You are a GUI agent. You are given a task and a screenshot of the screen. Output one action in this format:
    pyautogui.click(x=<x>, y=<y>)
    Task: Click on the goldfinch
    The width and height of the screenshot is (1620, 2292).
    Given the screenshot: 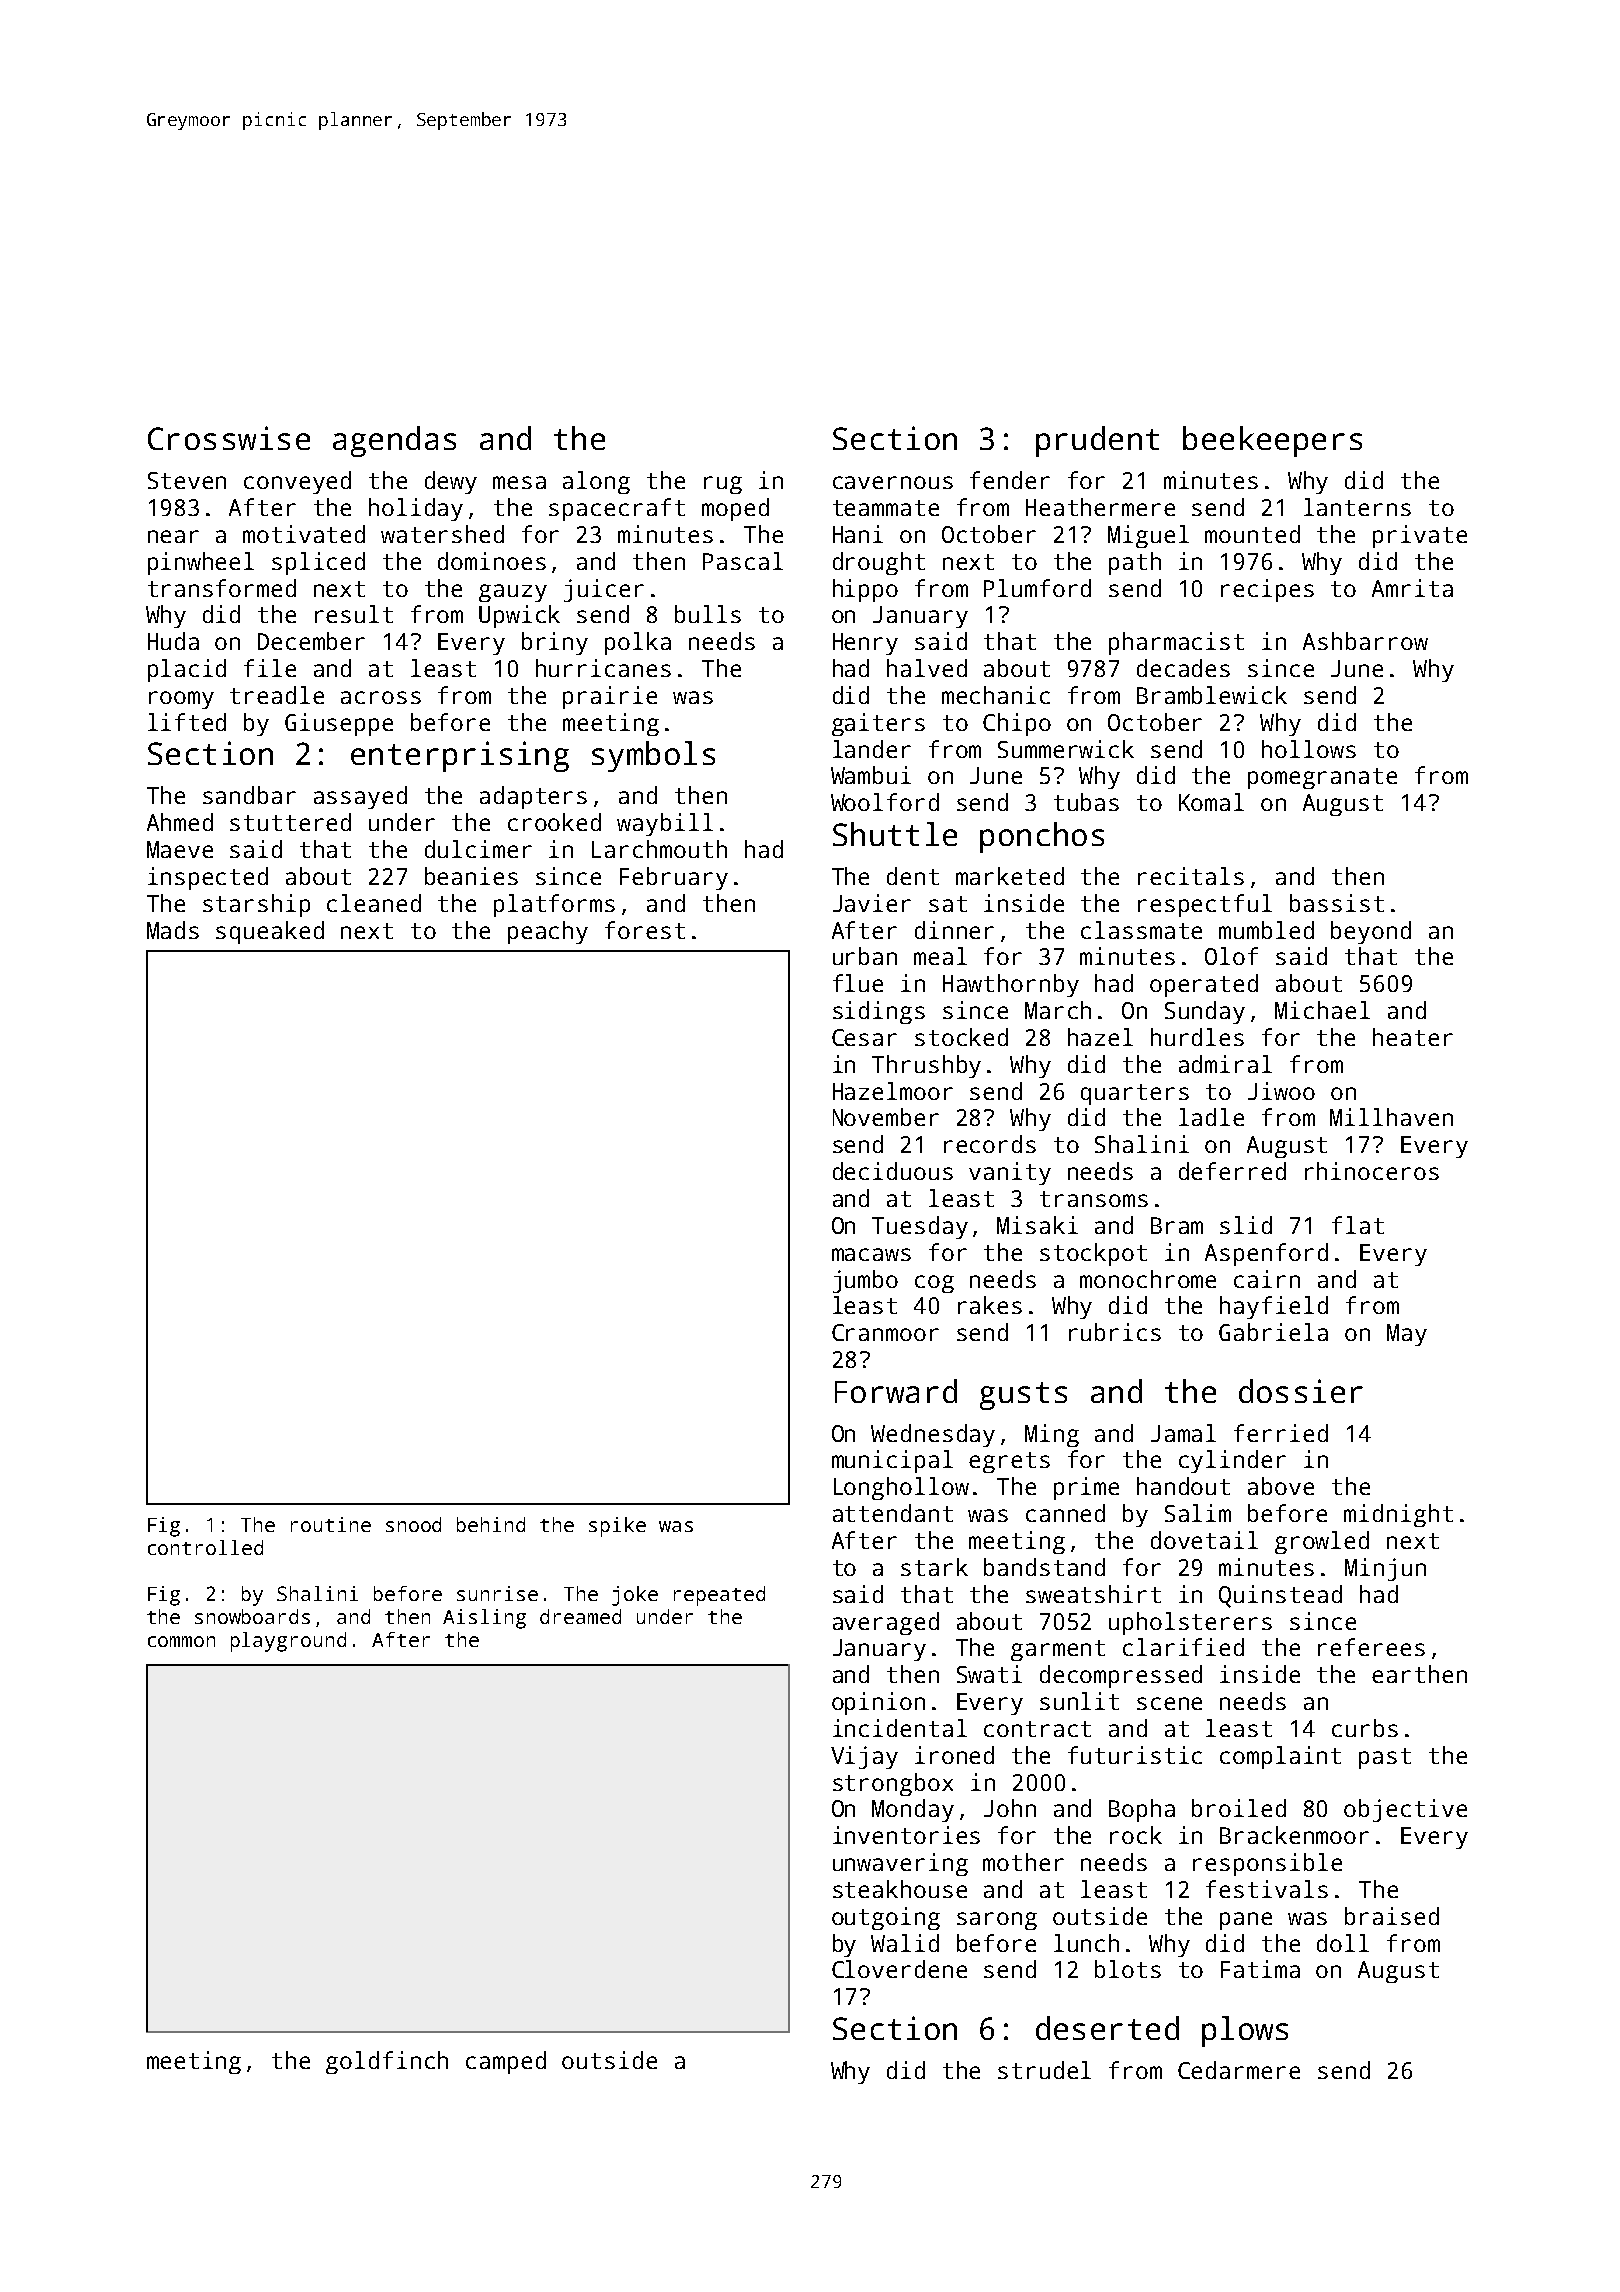 What is the action you would take?
    pyautogui.click(x=387, y=2062)
